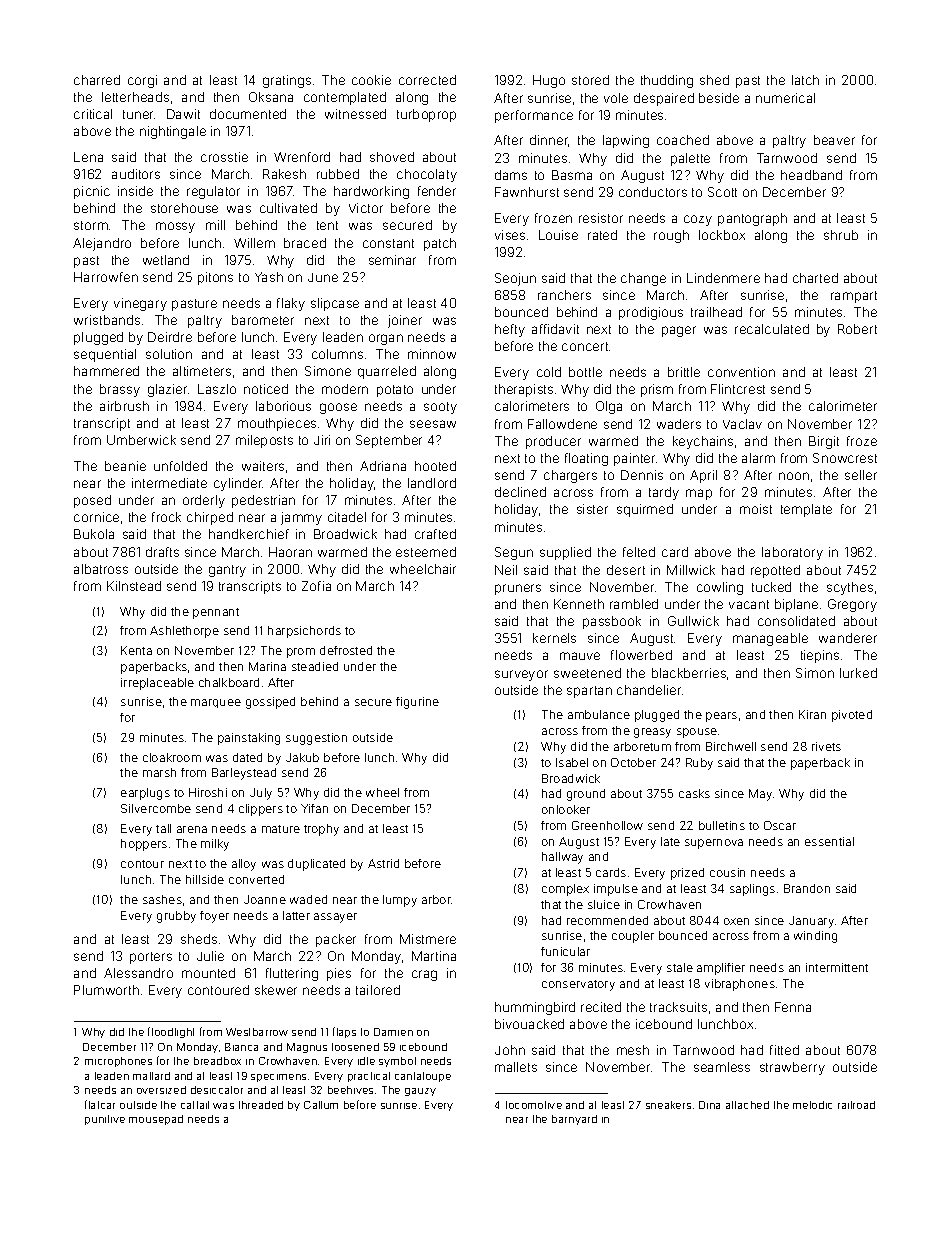 Image resolution: width=952 pixels, height=1233 pixels. I want to click on corrected, so click(427, 80).
